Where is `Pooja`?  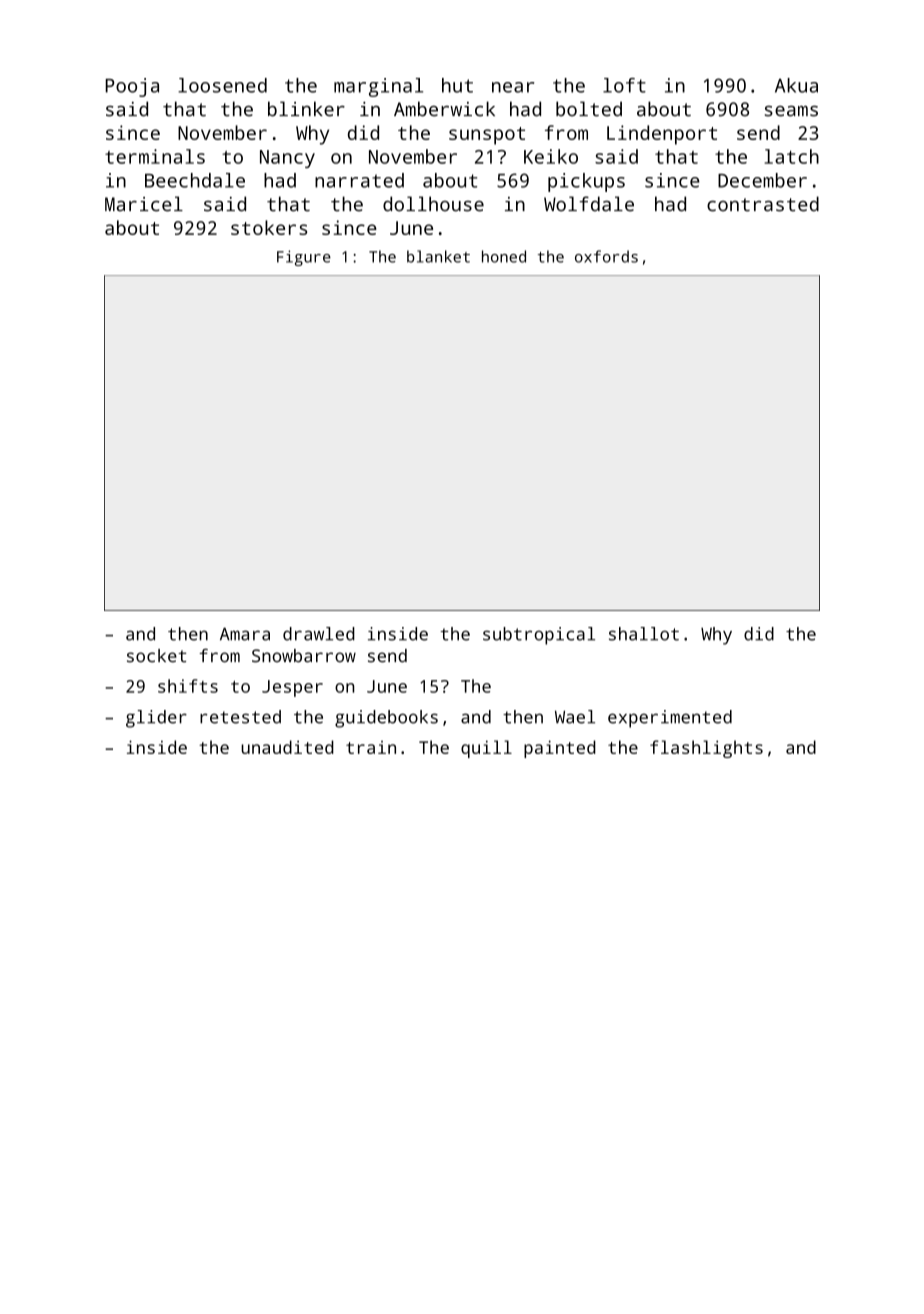 Pooja is located at coordinates (132, 87).
